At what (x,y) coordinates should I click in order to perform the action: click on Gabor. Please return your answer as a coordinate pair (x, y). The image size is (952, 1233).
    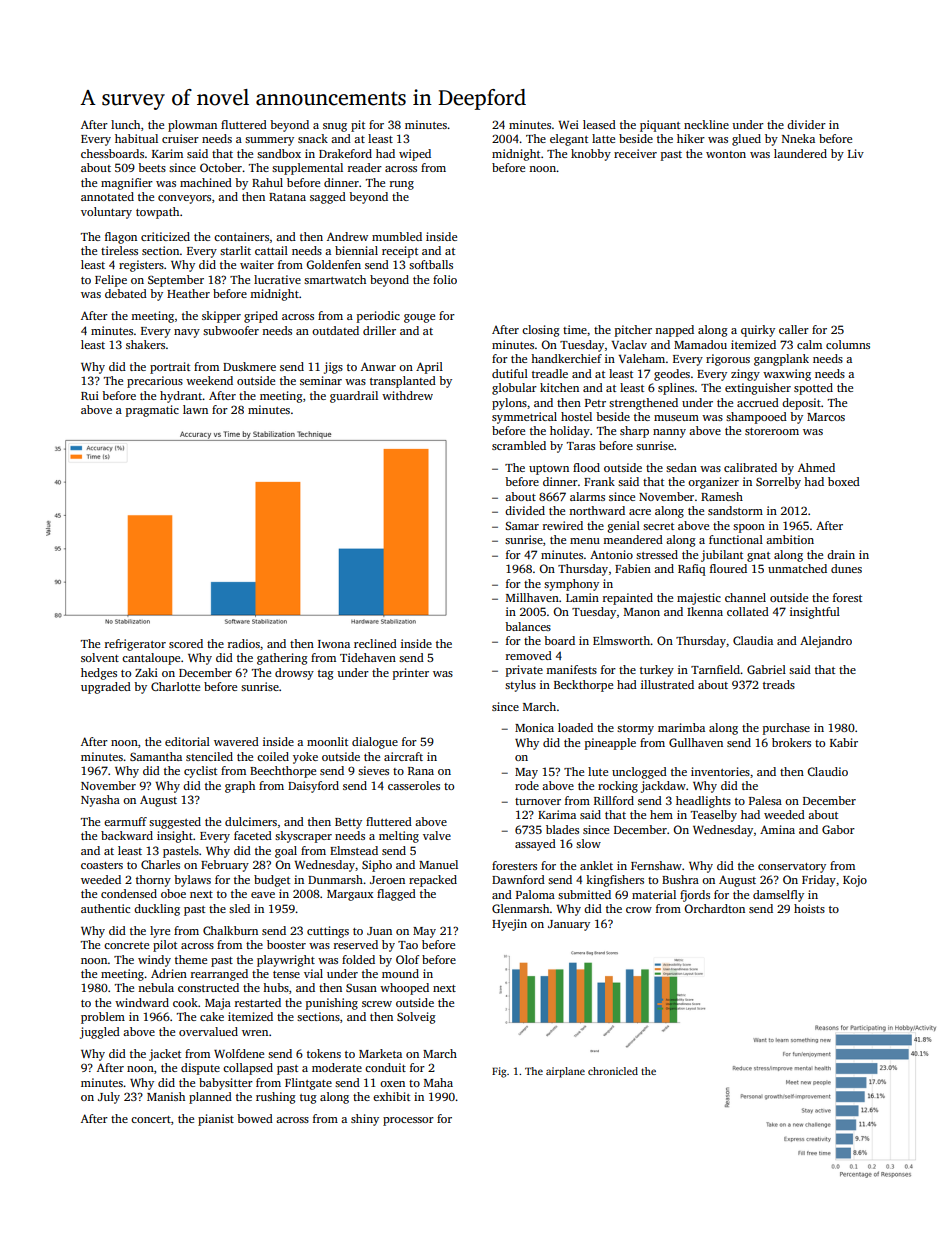
    Looking at the image, I should click on (838, 829).
